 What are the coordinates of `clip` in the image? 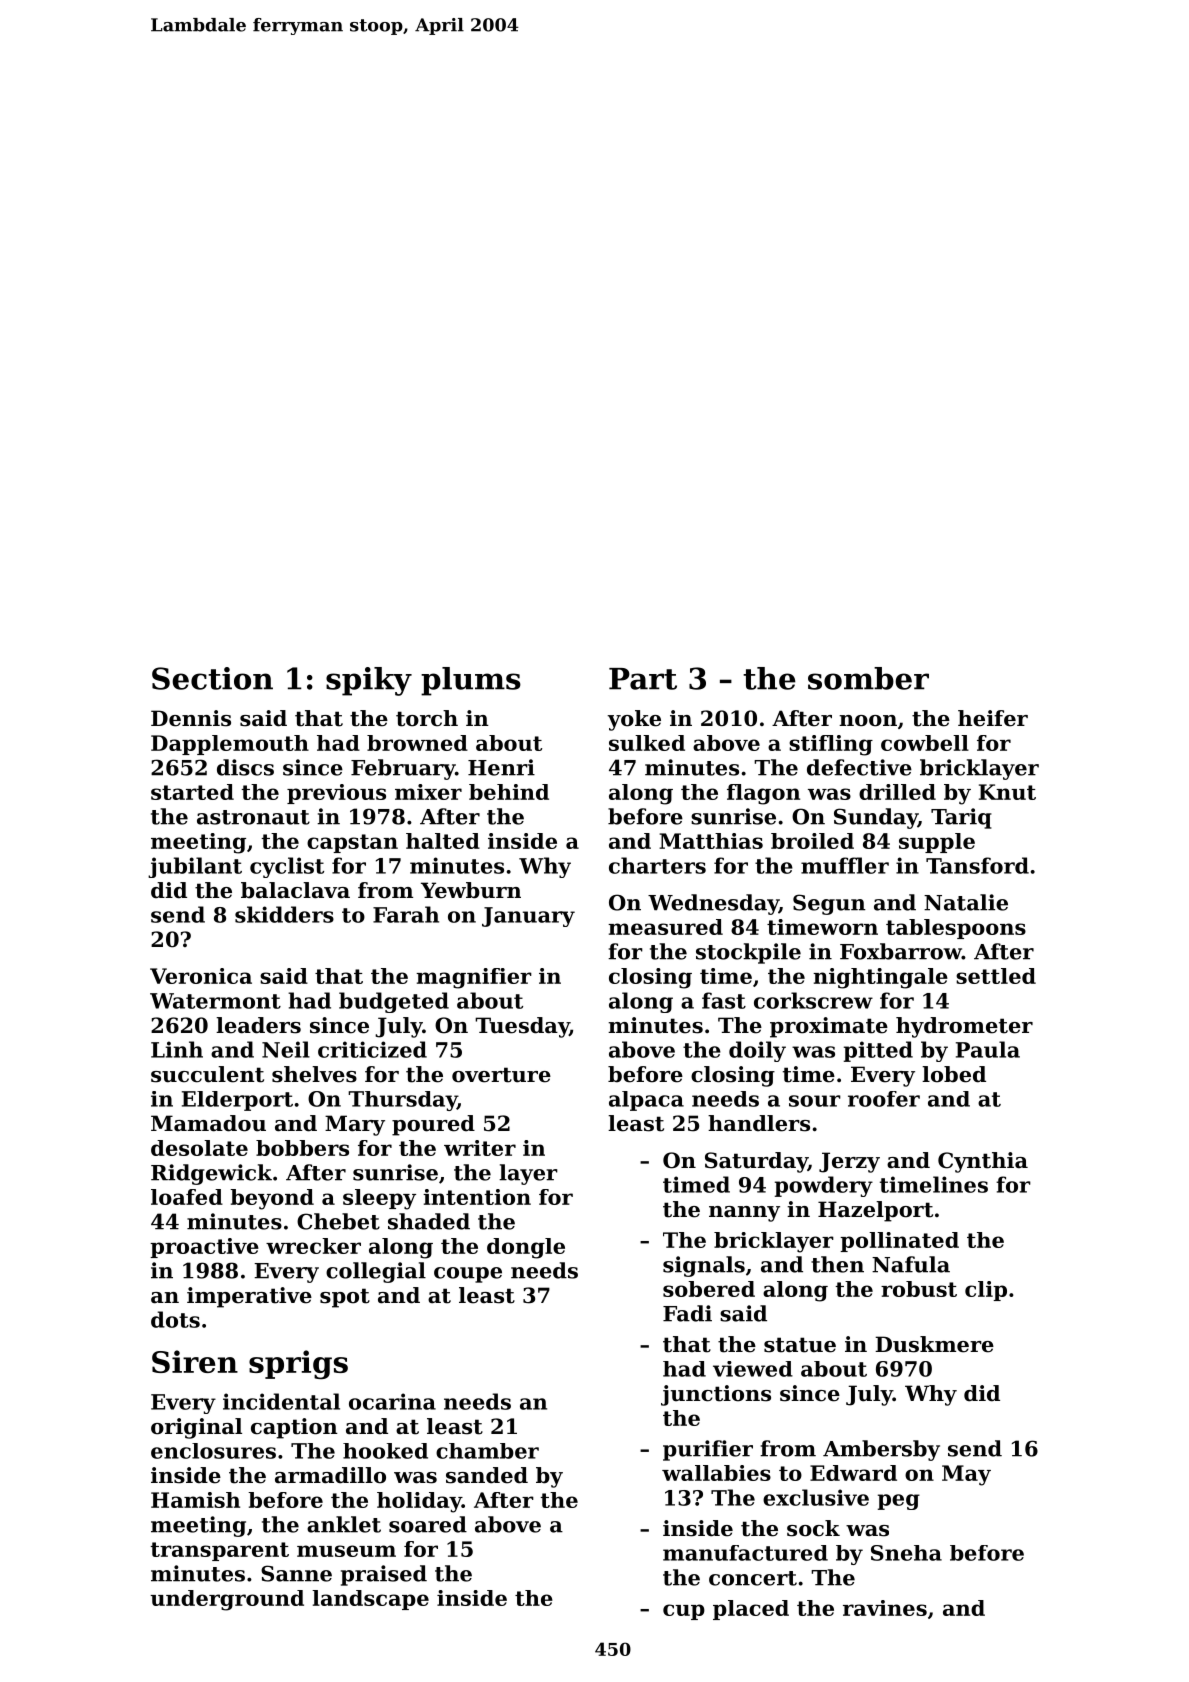 It's located at (986, 1291).
